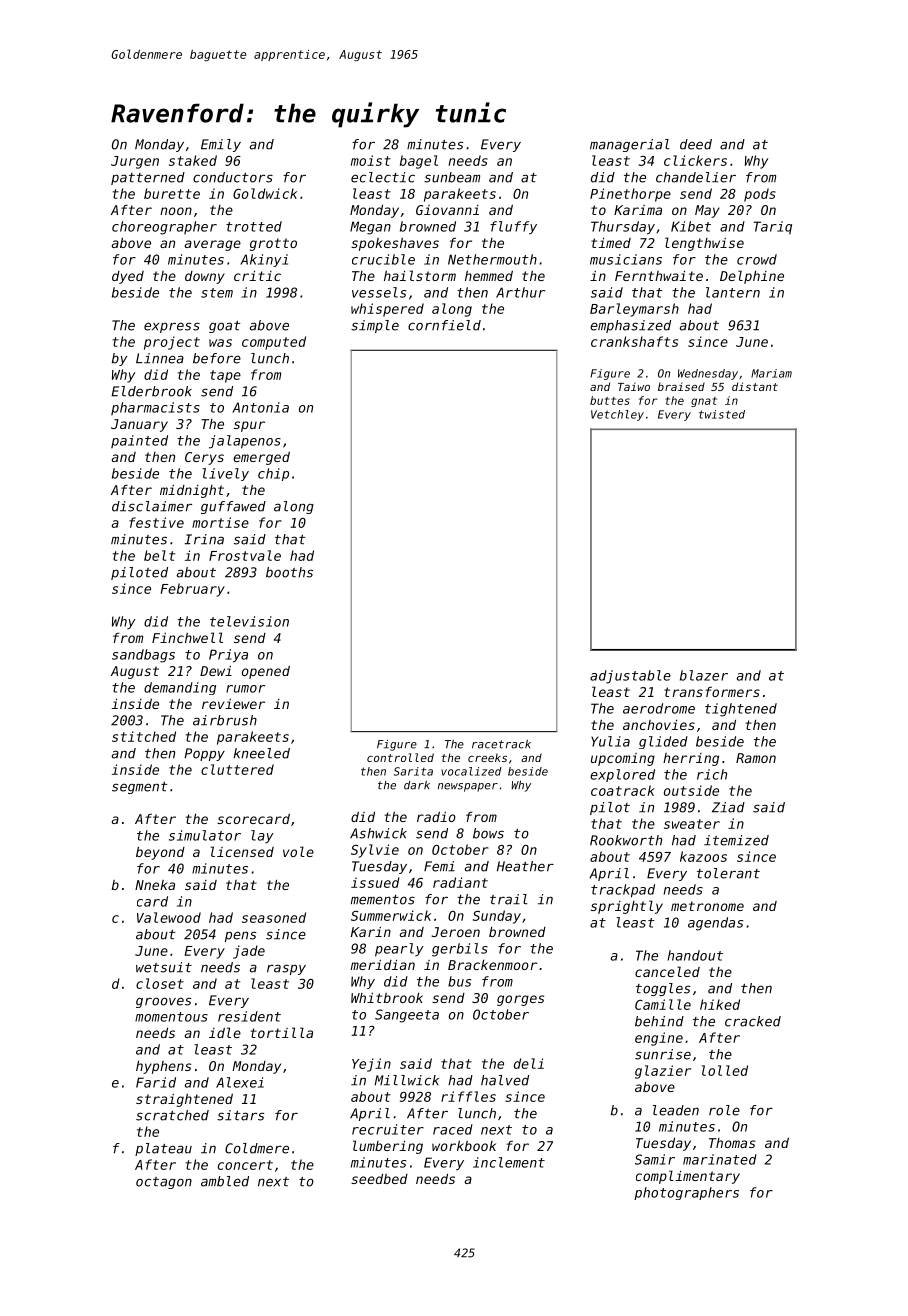 Image resolution: width=908 pixels, height=1316 pixels. Describe the element at coordinates (257, 1148) in the image. I see `Coldmere` at that location.
